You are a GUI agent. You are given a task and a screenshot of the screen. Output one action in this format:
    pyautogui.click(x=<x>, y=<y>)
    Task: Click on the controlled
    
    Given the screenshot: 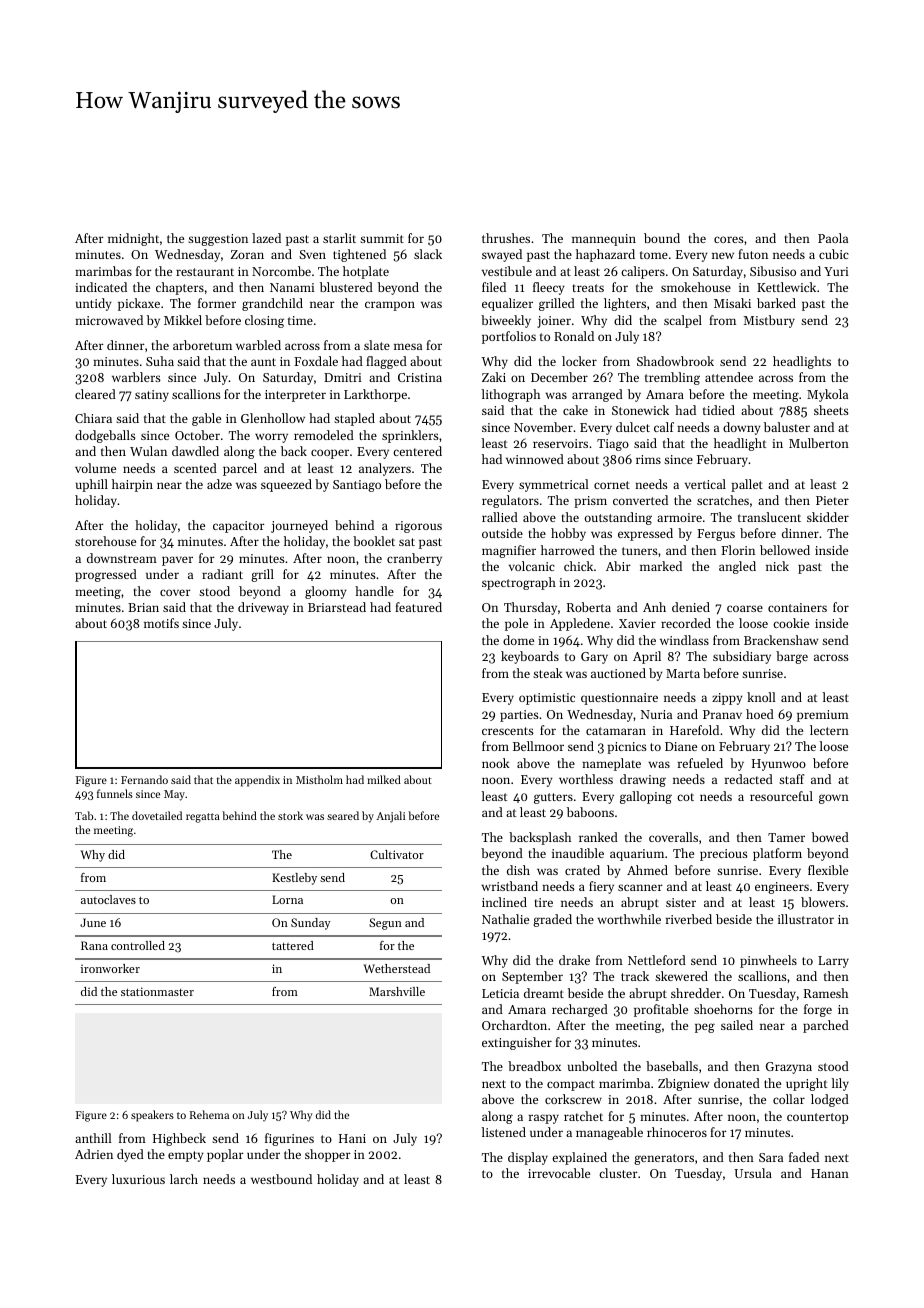 What is the action you would take?
    pyautogui.click(x=138, y=945)
